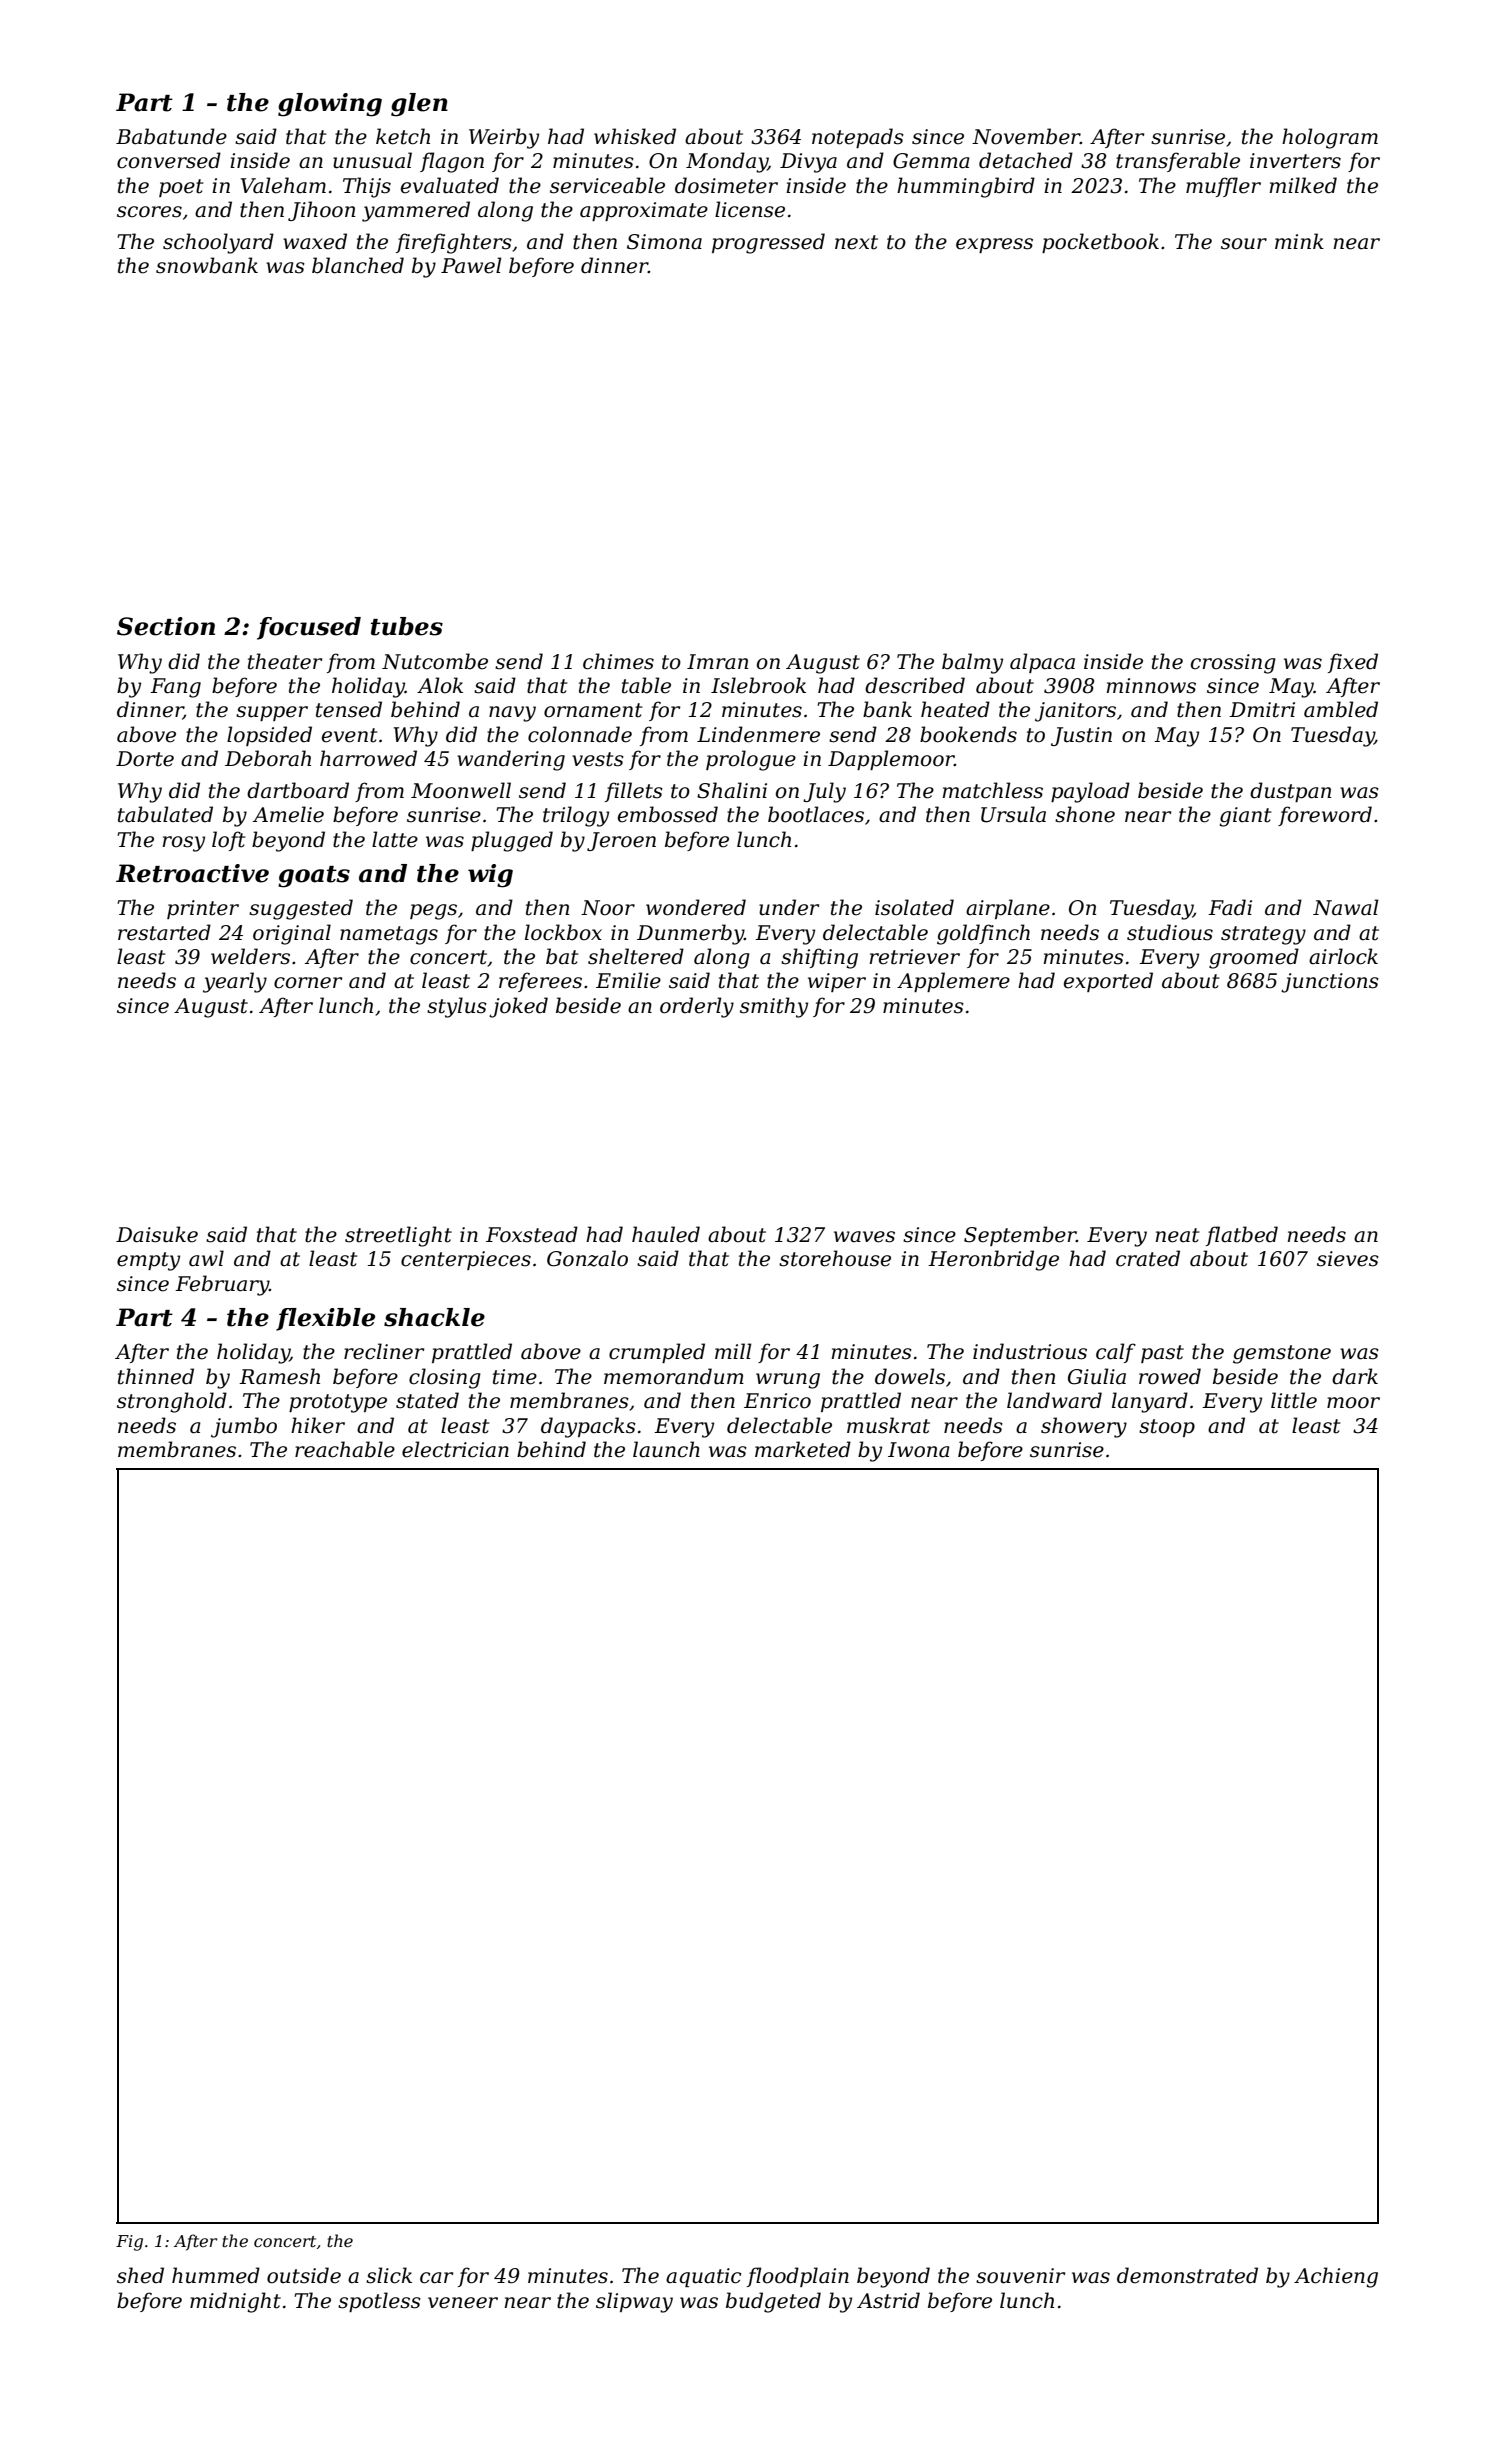 This screenshot has width=1496, height=2464. Describe the element at coordinates (864, 1237) in the screenshot. I see `waves` at that location.
